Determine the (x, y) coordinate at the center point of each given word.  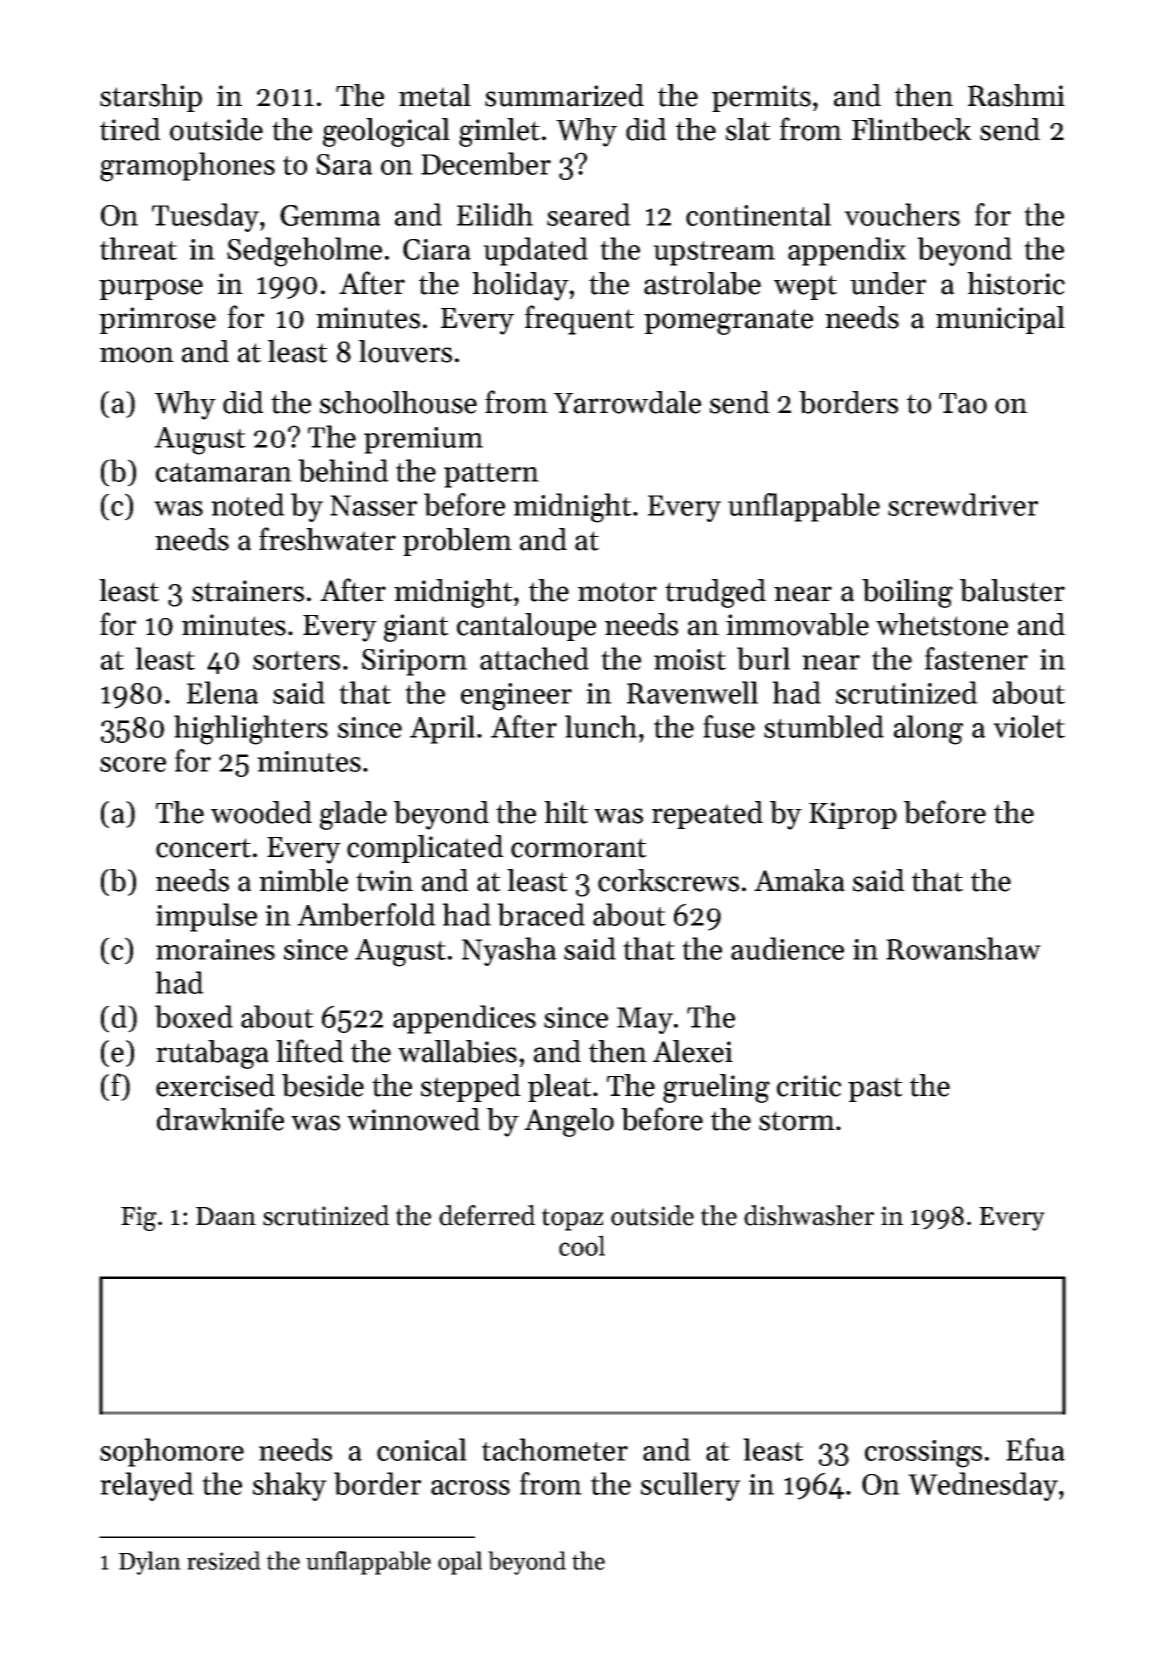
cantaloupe (526, 627)
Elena (222, 692)
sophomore (172, 1452)
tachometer (555, 1449)
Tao (963, 403)
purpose (151, 289)
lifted (310, 1051)
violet (1029, 726)
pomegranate (728, 322)
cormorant (579, 848)
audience (787, 948)
